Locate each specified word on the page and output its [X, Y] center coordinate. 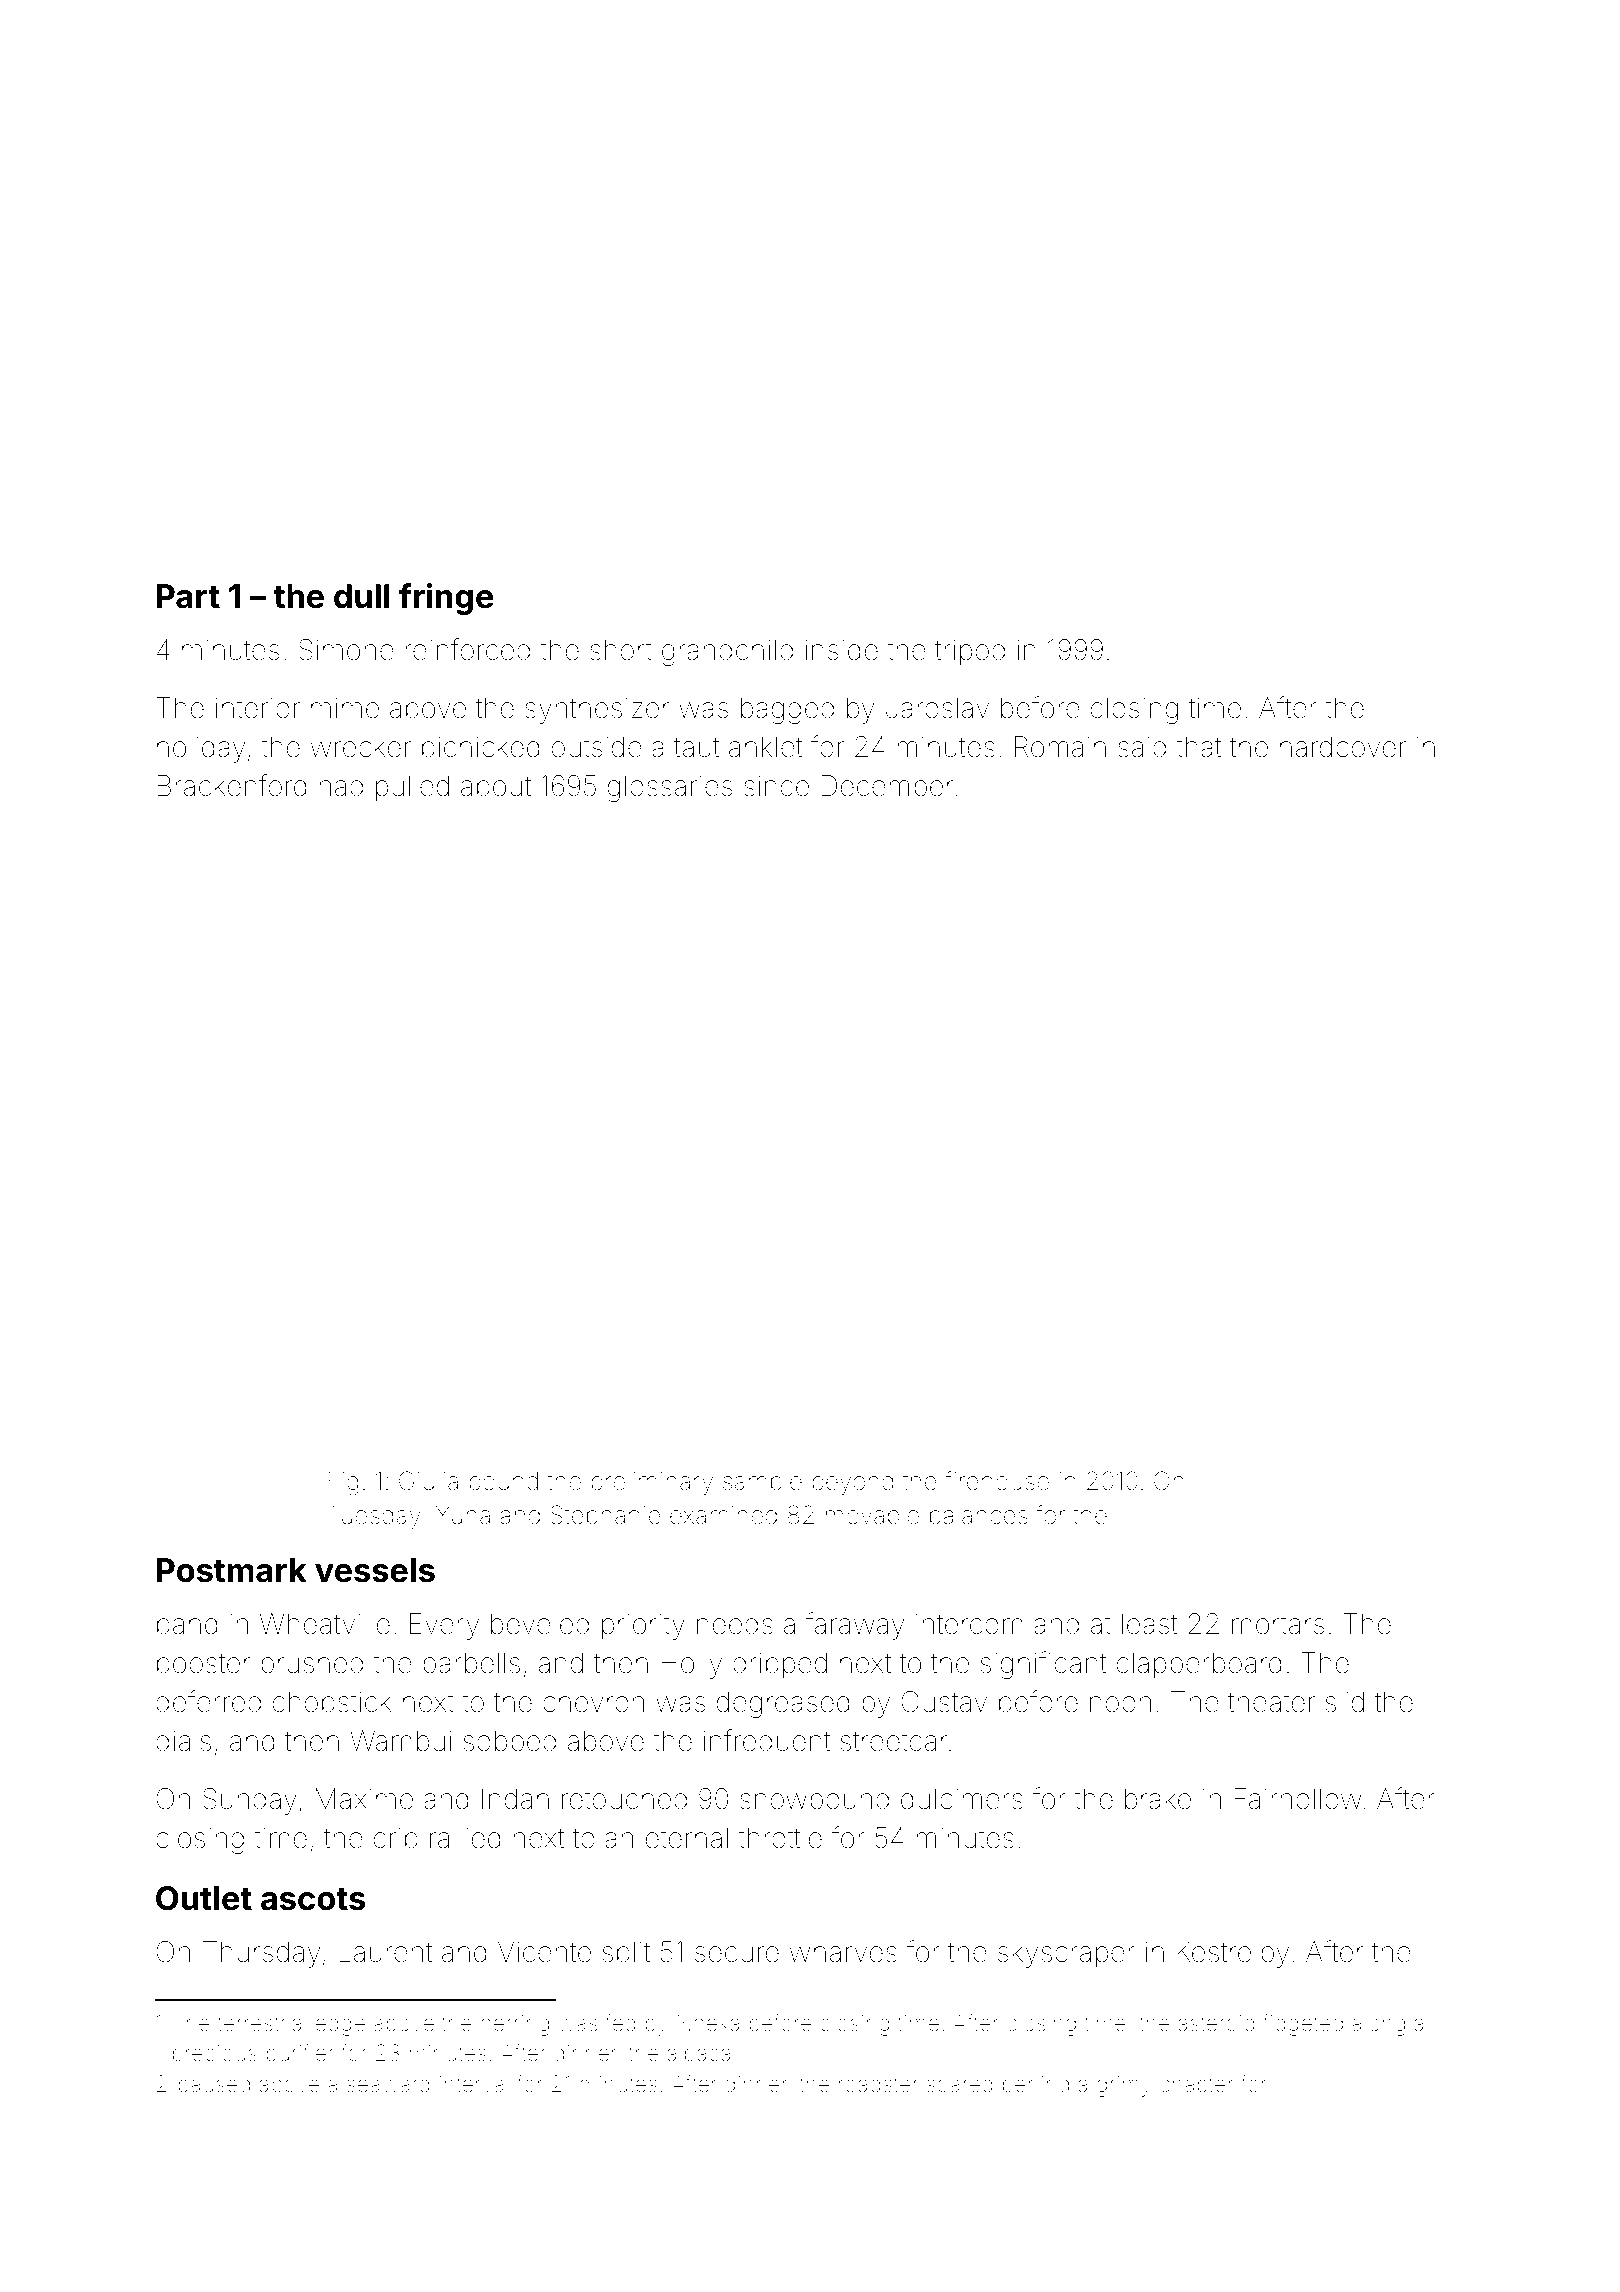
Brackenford [232, 785]
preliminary [652, 1483]
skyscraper [1066, 1954]
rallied [465, 1838]
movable [872, 1515]
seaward [388, 2084]
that [1198, 747]
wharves [843, 1952]
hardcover [1343, 747]
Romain [1060, 747]
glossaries [670, 788]
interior [258, 708]
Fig [343, 1483]
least [1149, 1624]
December [887, 786]
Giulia [428, 1481]
